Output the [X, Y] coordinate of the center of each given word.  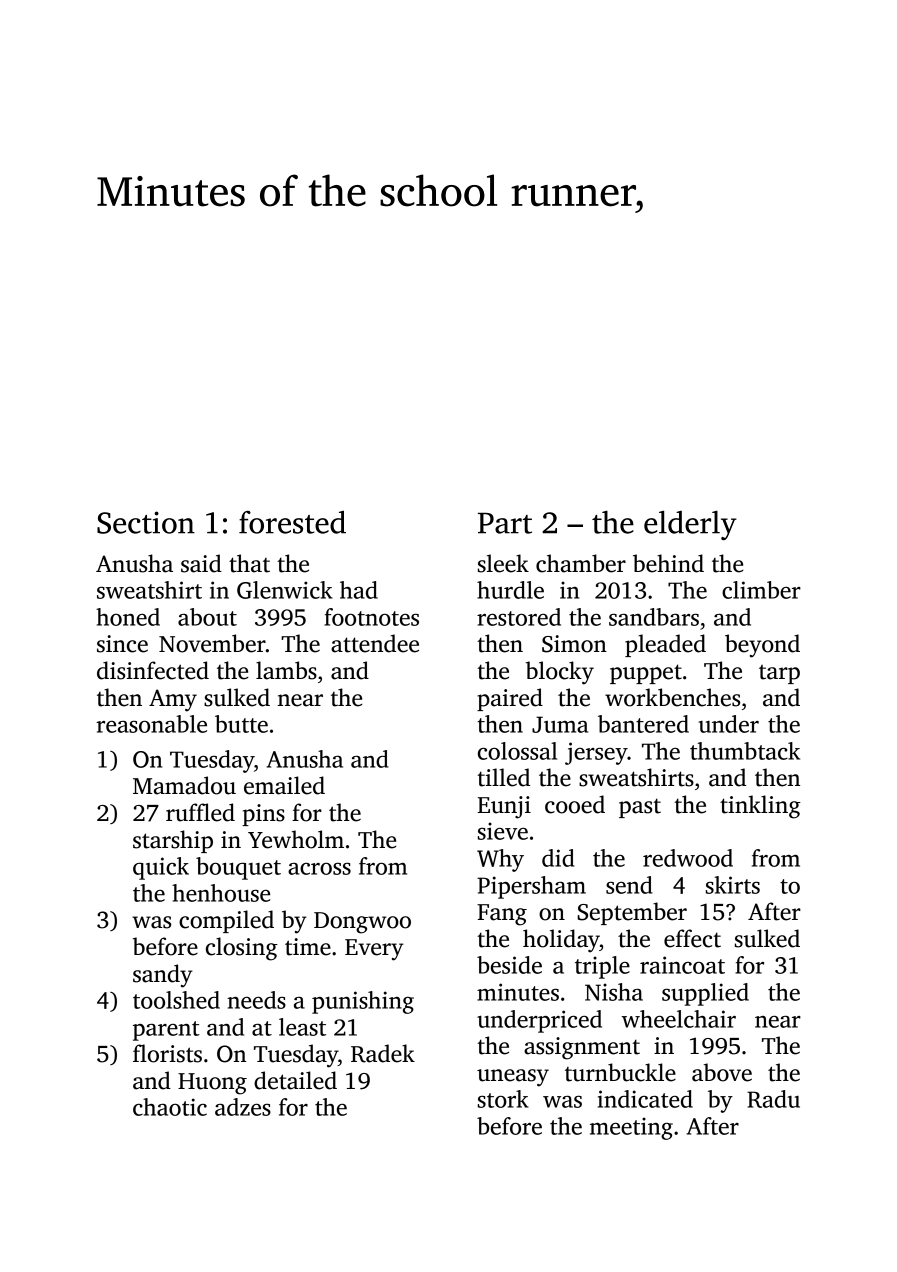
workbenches [672, 697]
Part [505, 523]
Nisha [614, 992]
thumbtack [745, 751]
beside [509, 965]
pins [263, 815]
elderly [690, 525]
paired [510, 699]
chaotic [170, 1107]
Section [146, 522]
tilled [503, 777]
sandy [163, 976]
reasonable [151, 724]
